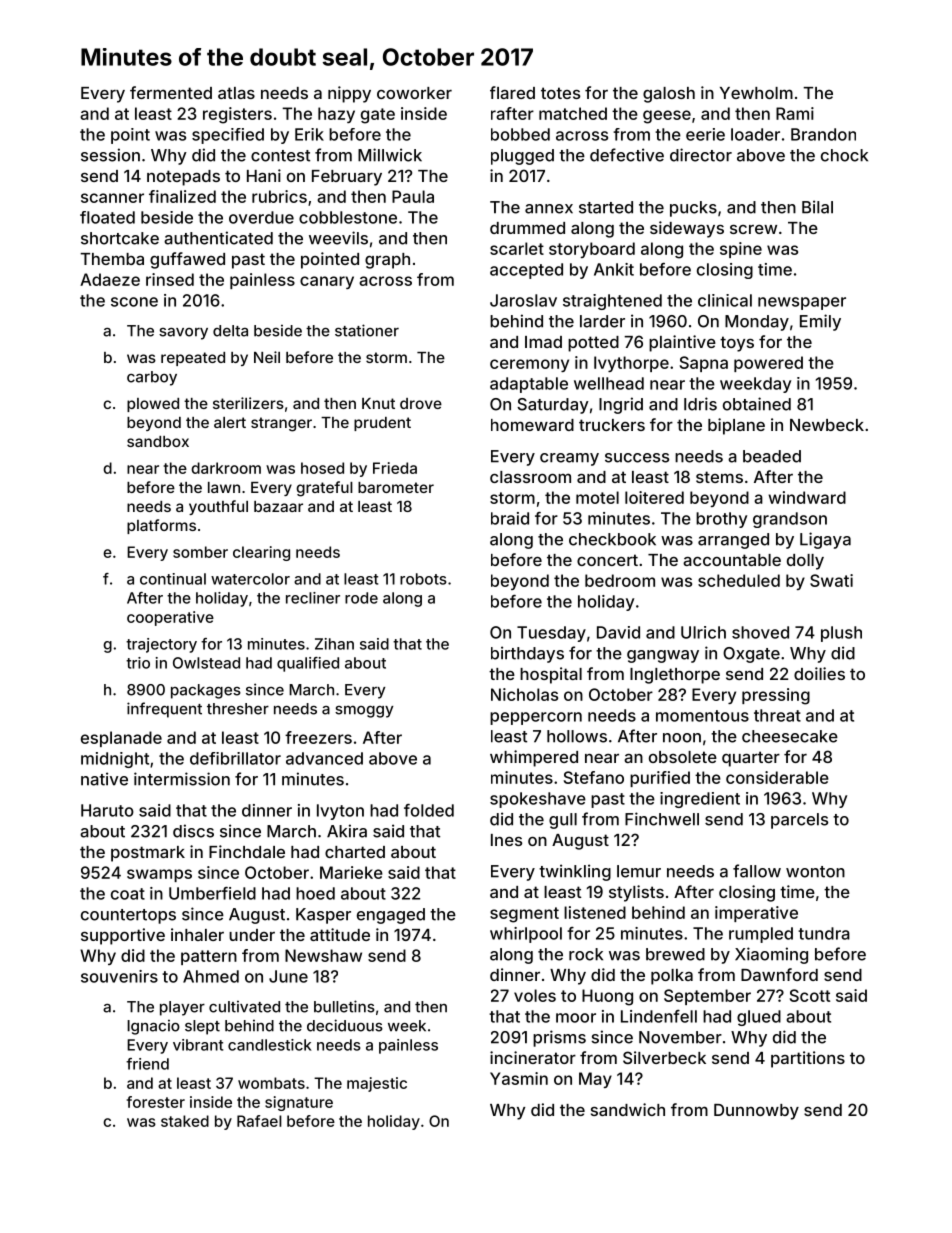  I want to click on sandwich, so click(628, 1109).
